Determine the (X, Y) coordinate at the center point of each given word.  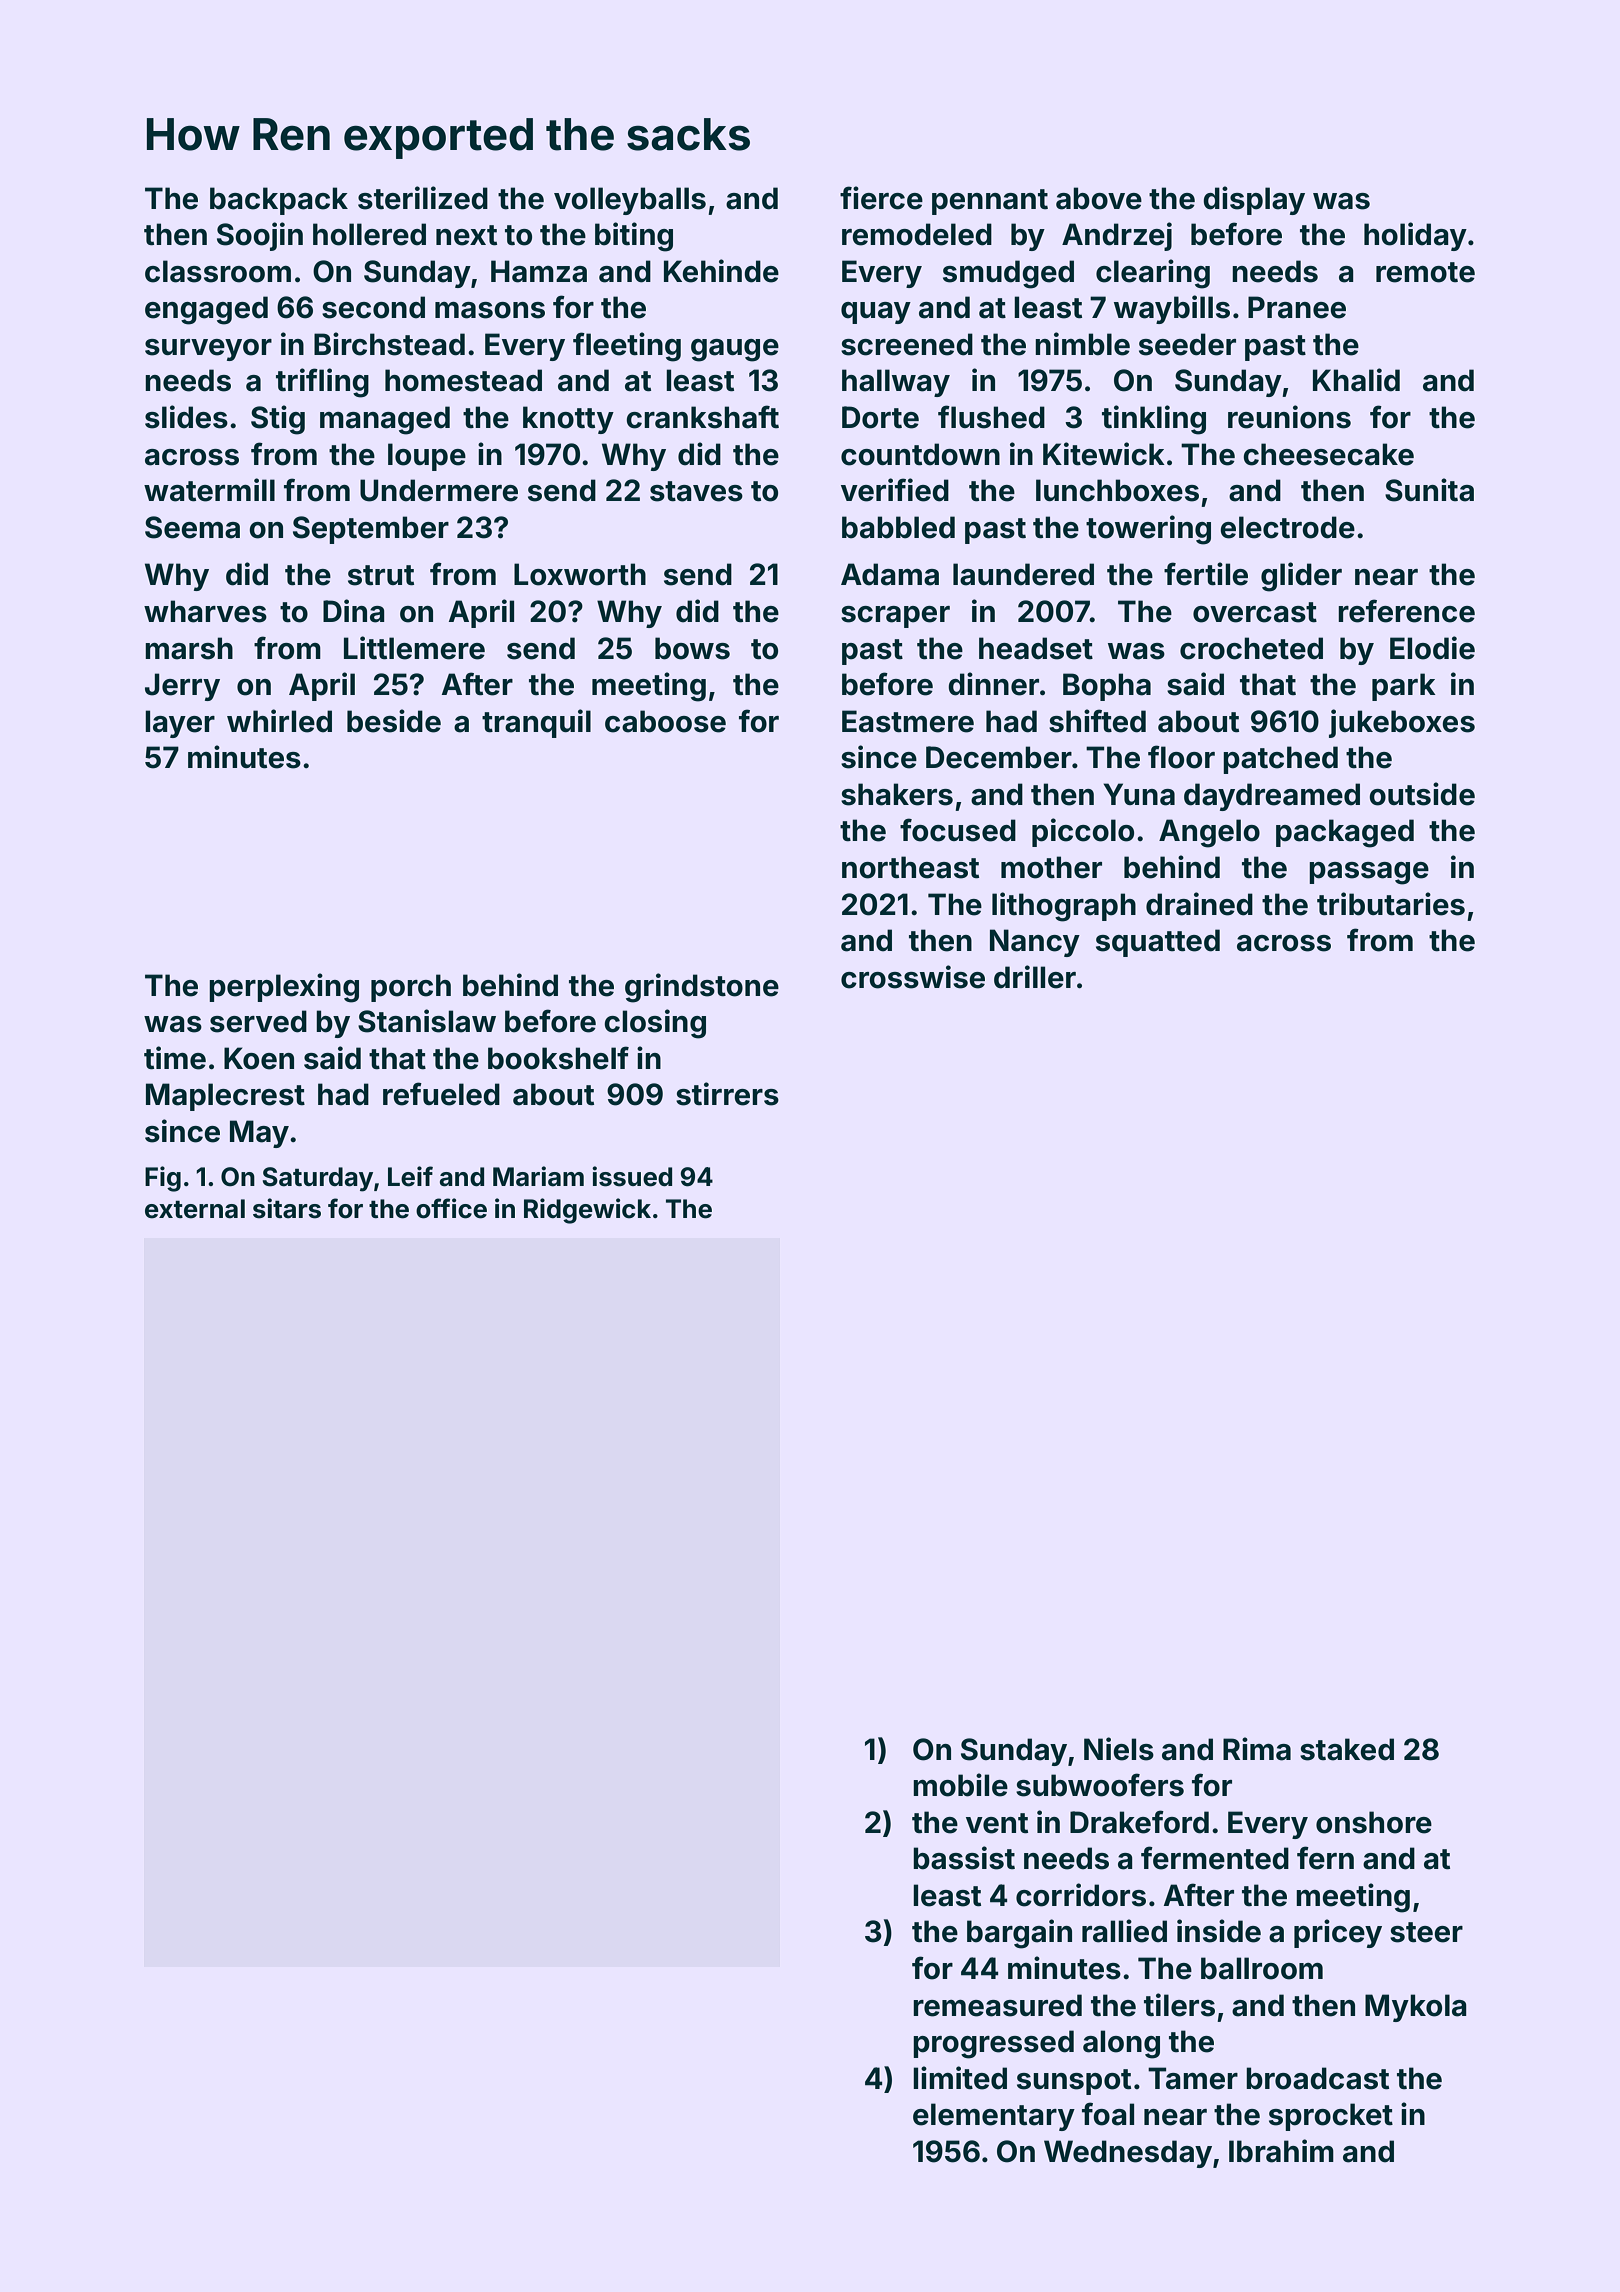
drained (1199, 904)
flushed (991, 417)
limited (960, 2078)
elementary (994, 2117)
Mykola (1416, 2008)
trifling (322, 383)
